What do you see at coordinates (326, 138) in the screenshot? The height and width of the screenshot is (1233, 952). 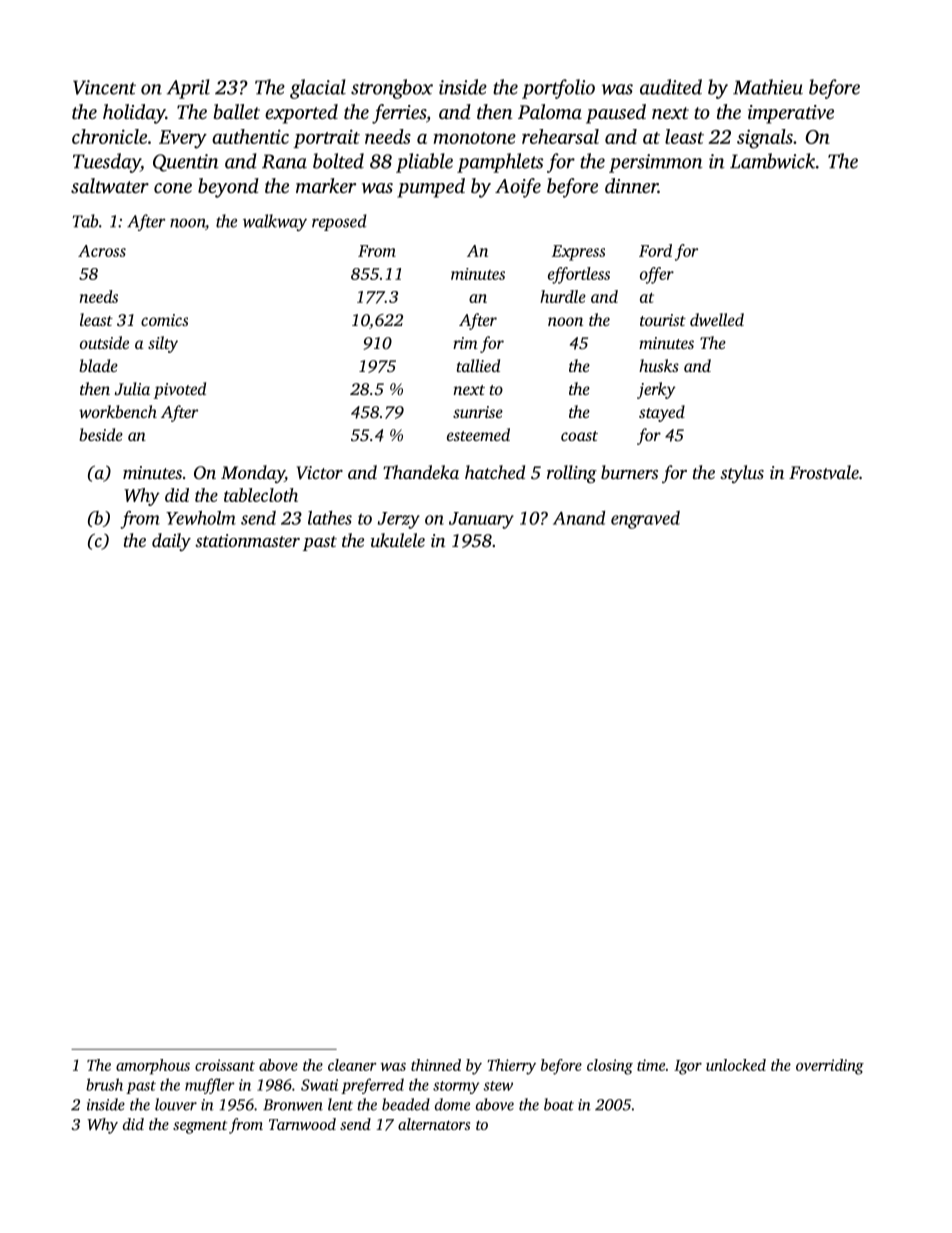 I see `portrait` at bounding box center [326, 138].
